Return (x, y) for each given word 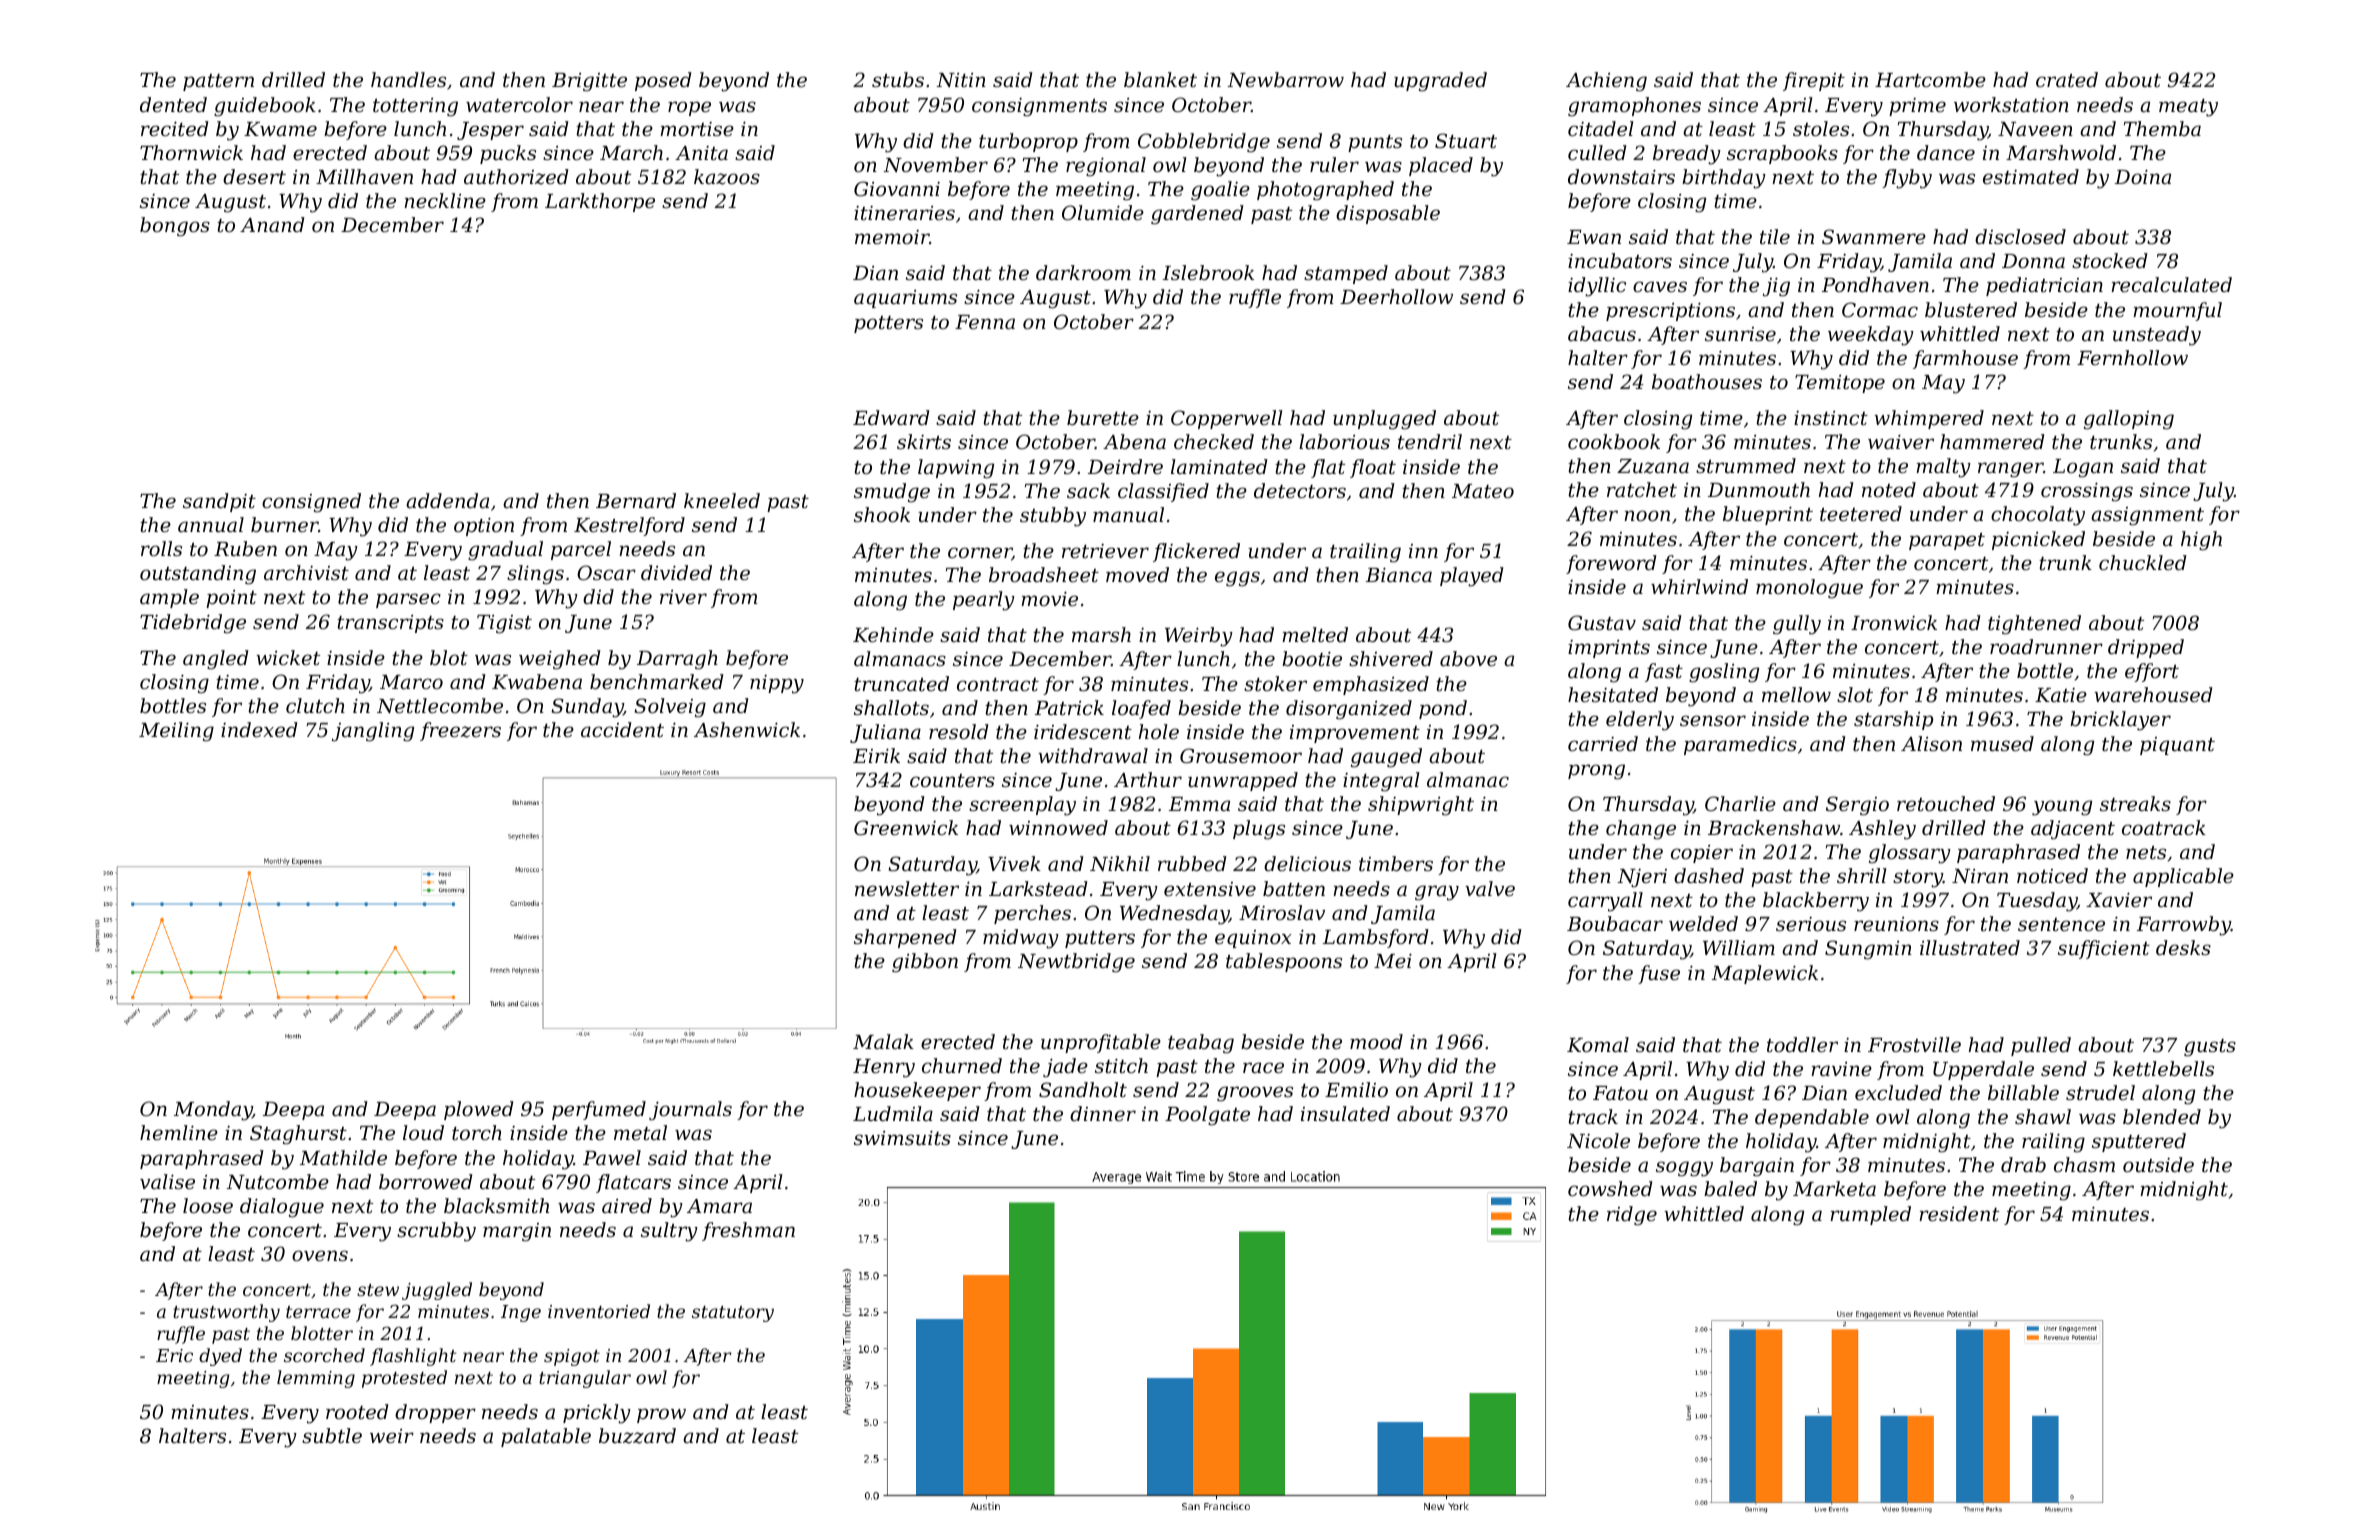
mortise (697, 129)
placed (1441, 166)
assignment (2147, 516)
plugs (1259, 830)
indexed (259, 729)
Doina (2143, 176)
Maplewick (1765, 974)
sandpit (219, 502)
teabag (1201, 1044)
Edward (891, 417)
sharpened (905, 938)
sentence (2061, 924)
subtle (332, 1435)
